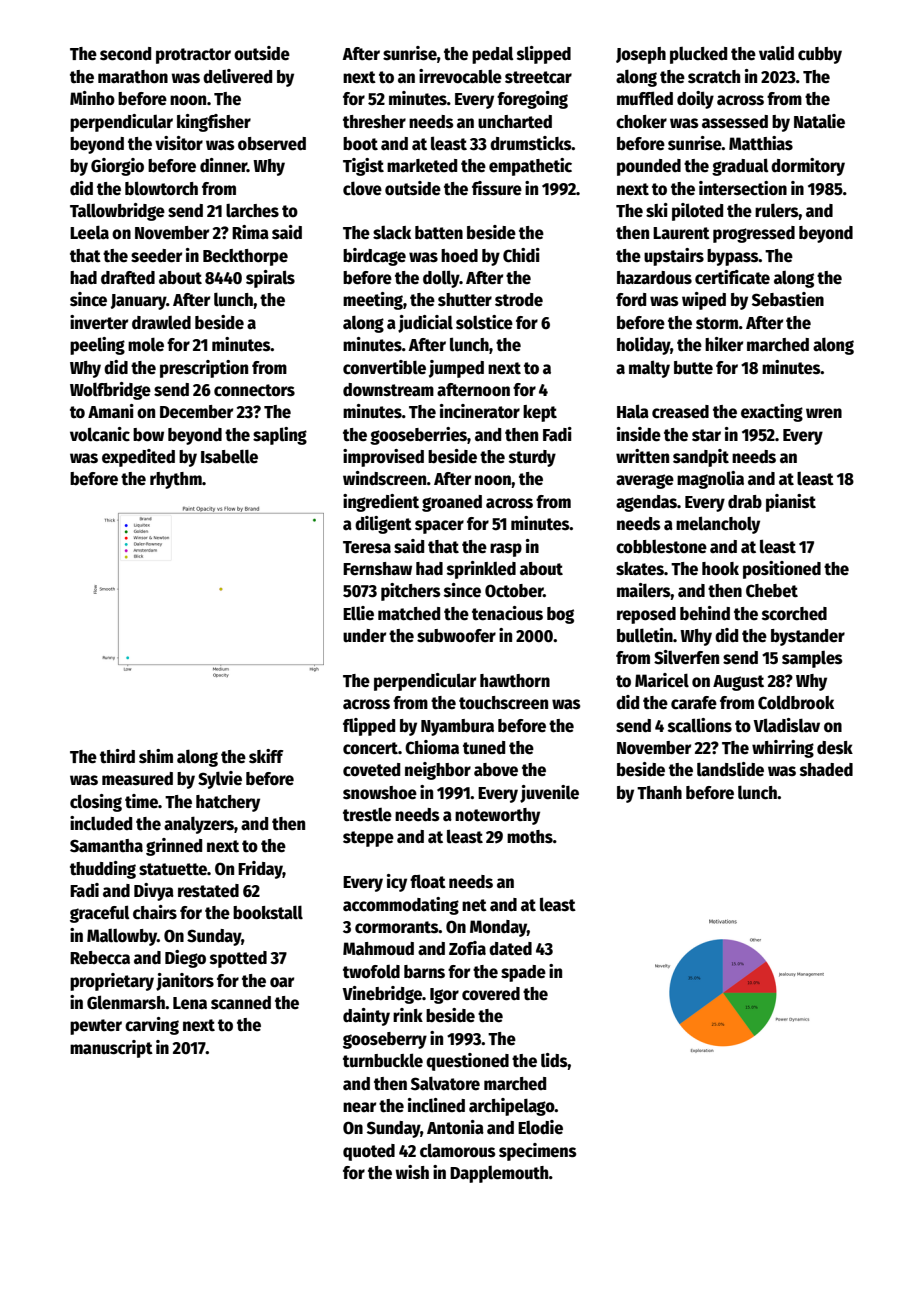 This screenshot has width=924, height=1308. What do you see at coordinates (794, 614) in the screenshot?
I see `scorched` at bounding box center [794, 614].
